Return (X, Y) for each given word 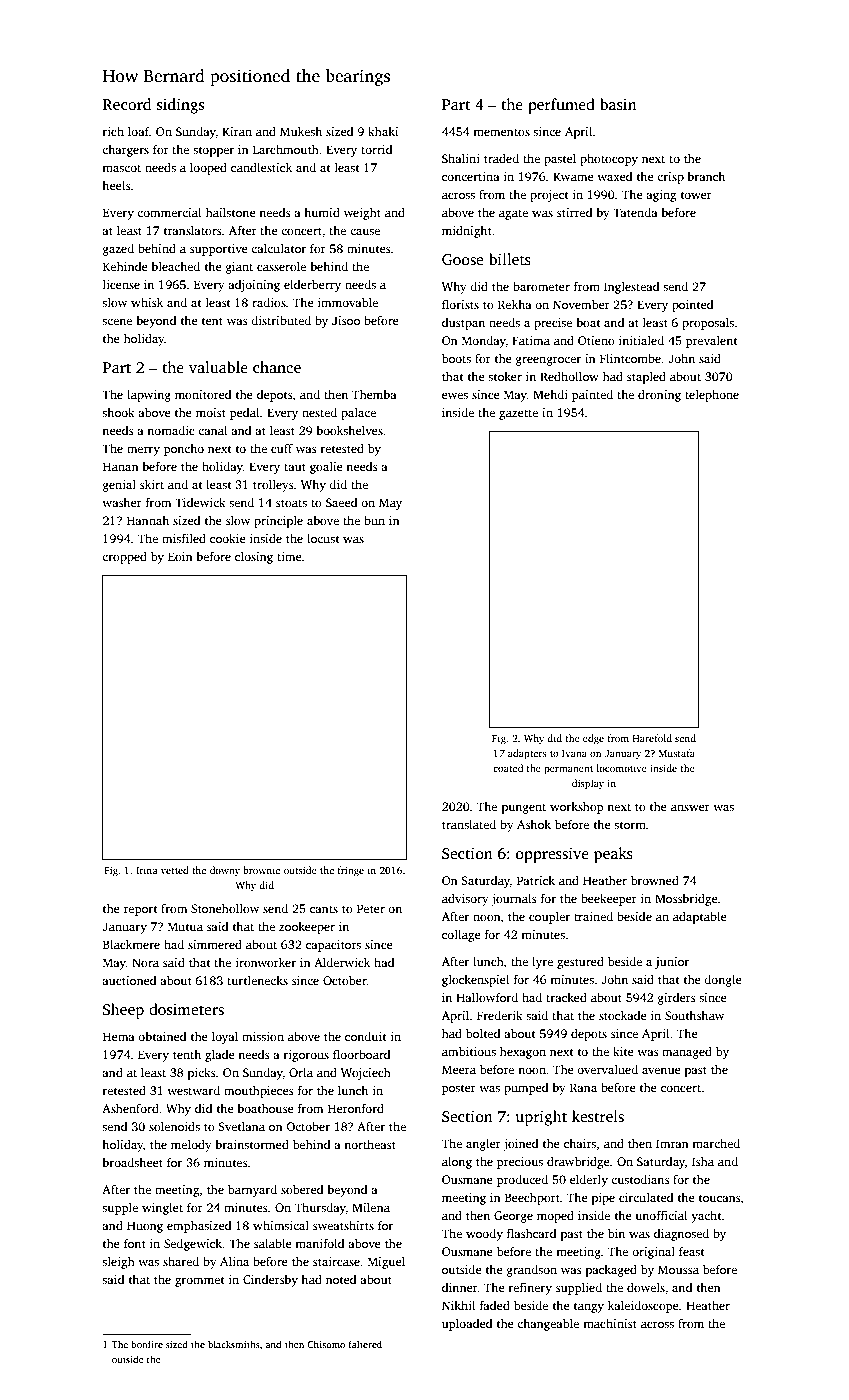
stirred (575, 212)
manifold (320, 1243)
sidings (180, 106)
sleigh (118, 1263)
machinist (610, 1323)
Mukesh (301, 131)
